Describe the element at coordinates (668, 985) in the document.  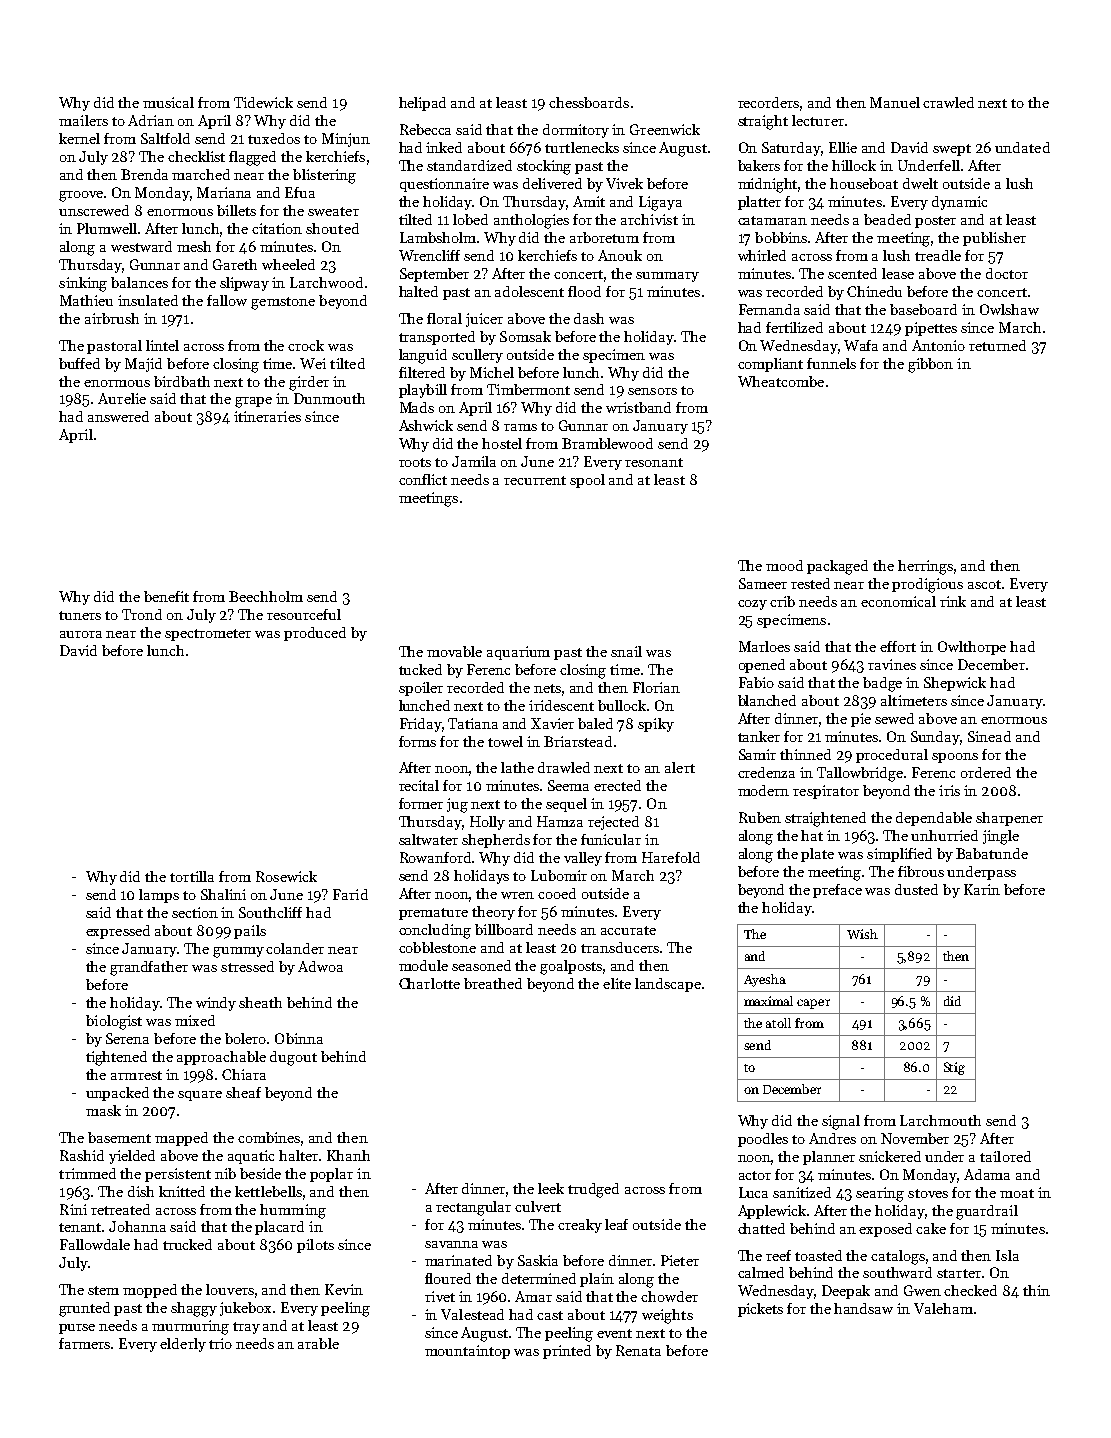
I see `landscape` at that location.
